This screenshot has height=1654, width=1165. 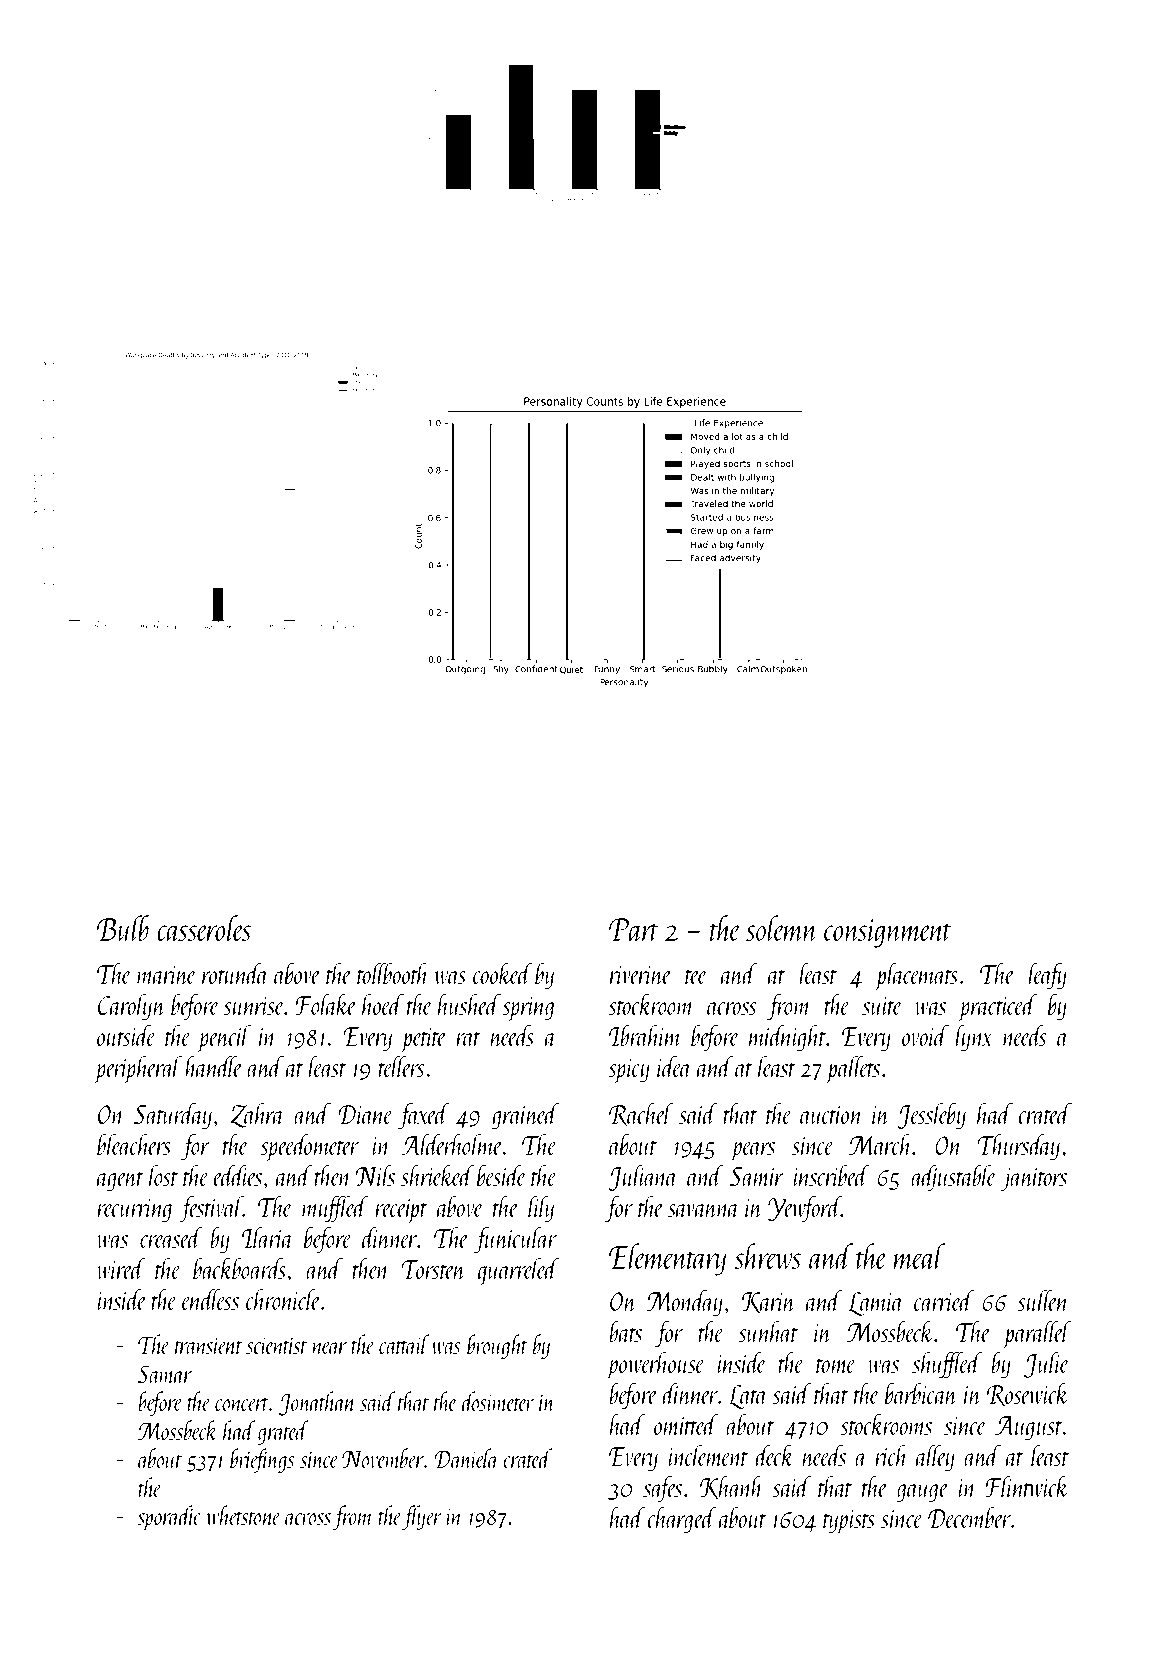 What do you see at coordinates (283, 1432) in the screenshot?
I see `grated` at bounding box center [283, 1432].
